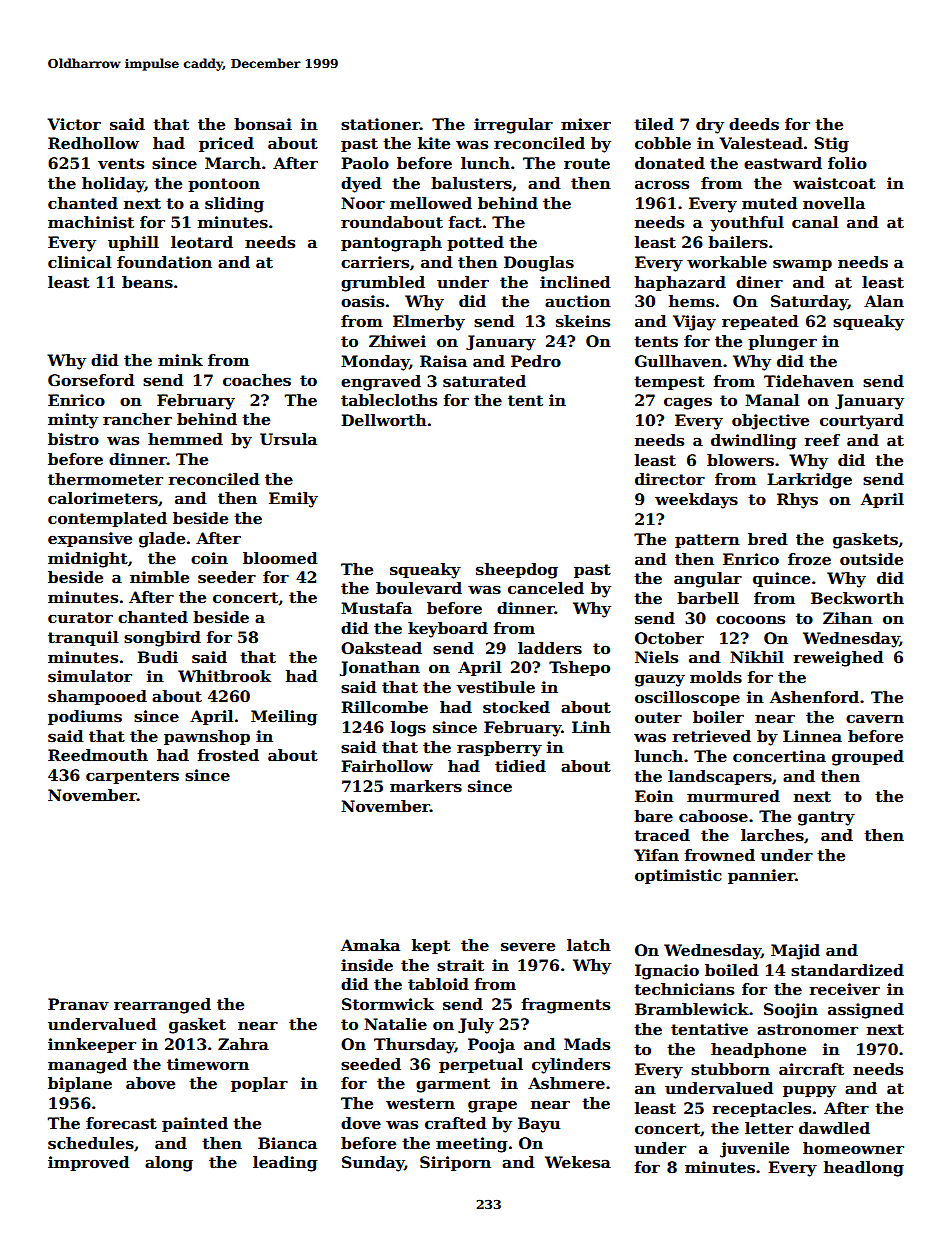 The width and height of the screenshot is (952, 1233). What do you see at coordinates (868, 758) in the screenshot?
I see `grouped` at bounding box center [868, 758].
